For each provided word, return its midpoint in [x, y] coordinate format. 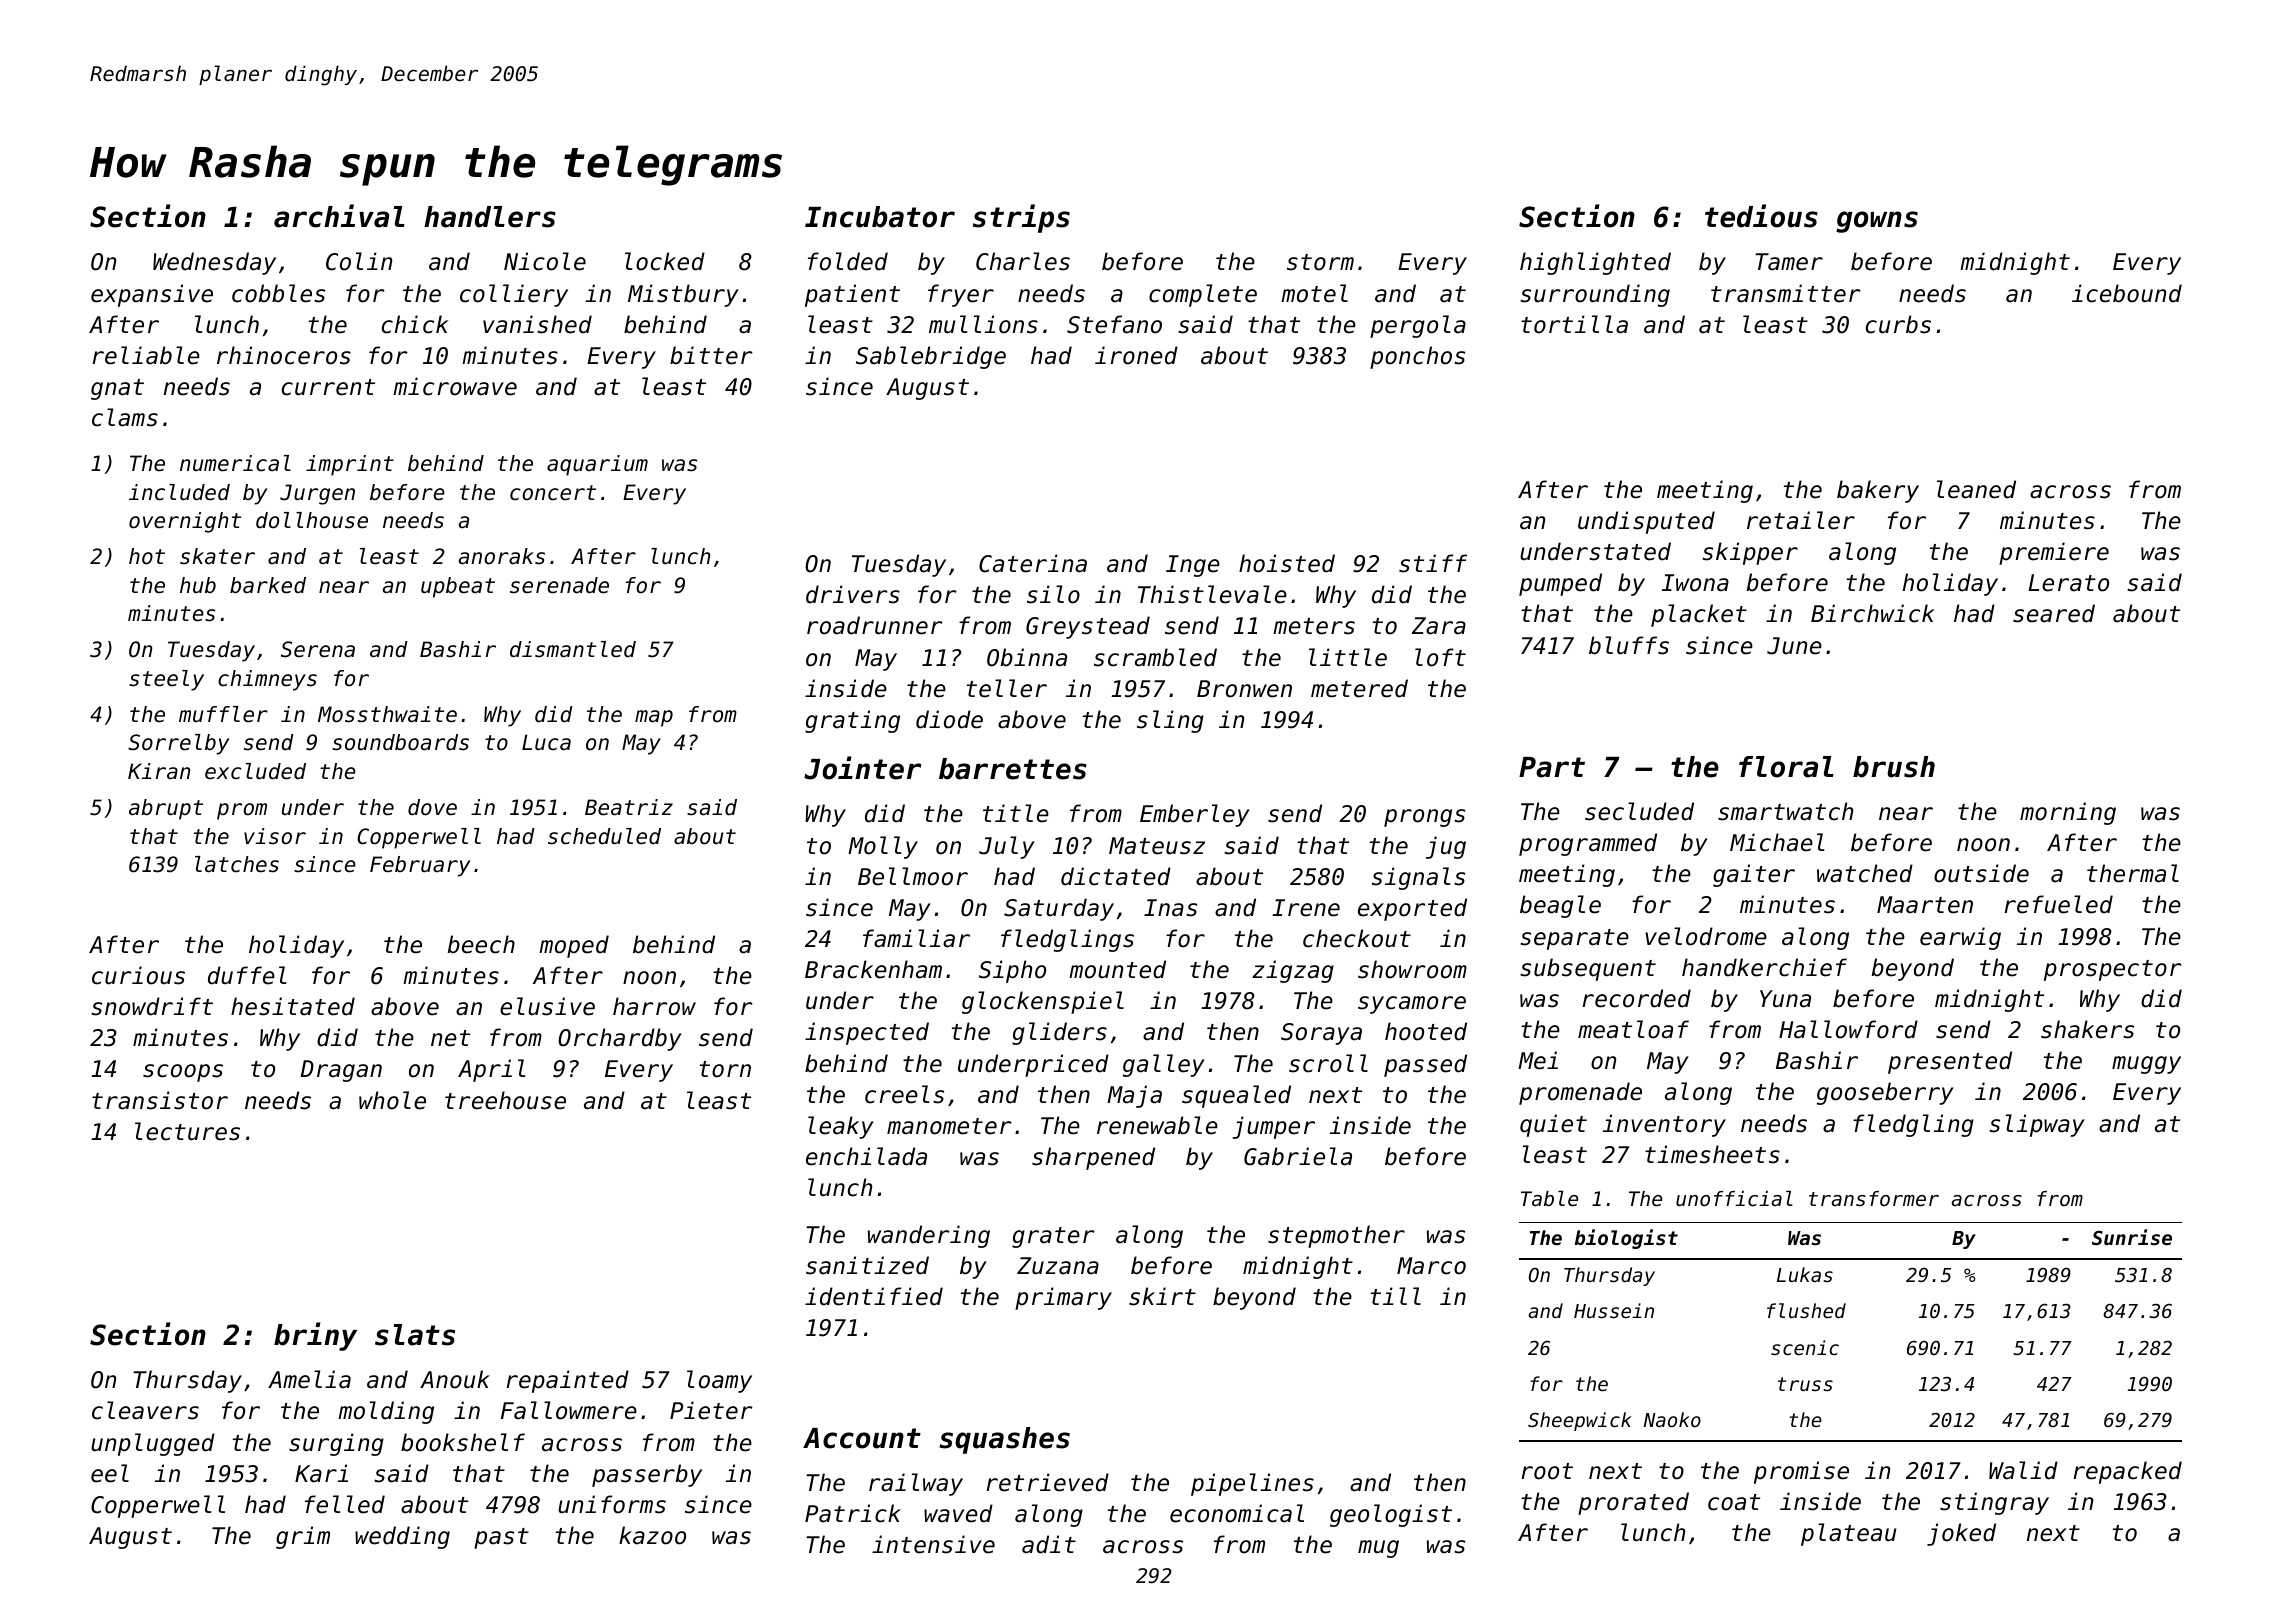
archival [339, 216]
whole [392, 1100]
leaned [1976, 489]
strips [1021, 218]
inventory [1664, 1125]
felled [345, 1504]
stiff [1433, 563]
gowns [1877, 222]
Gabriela [1298, 1156]
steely [166, 680]
